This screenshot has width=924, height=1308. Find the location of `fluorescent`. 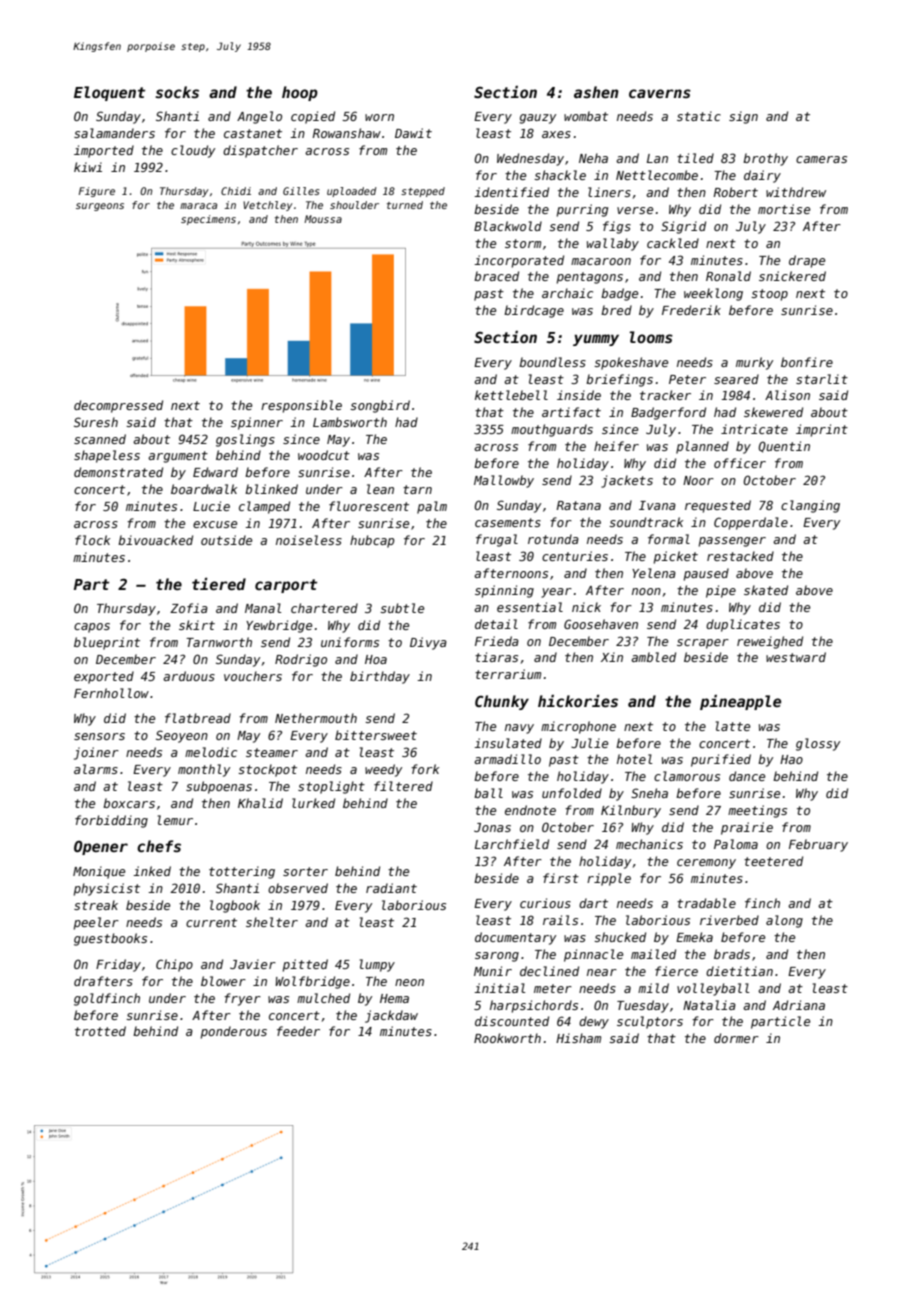

fluorescent is located at coordinates (369, 506).
